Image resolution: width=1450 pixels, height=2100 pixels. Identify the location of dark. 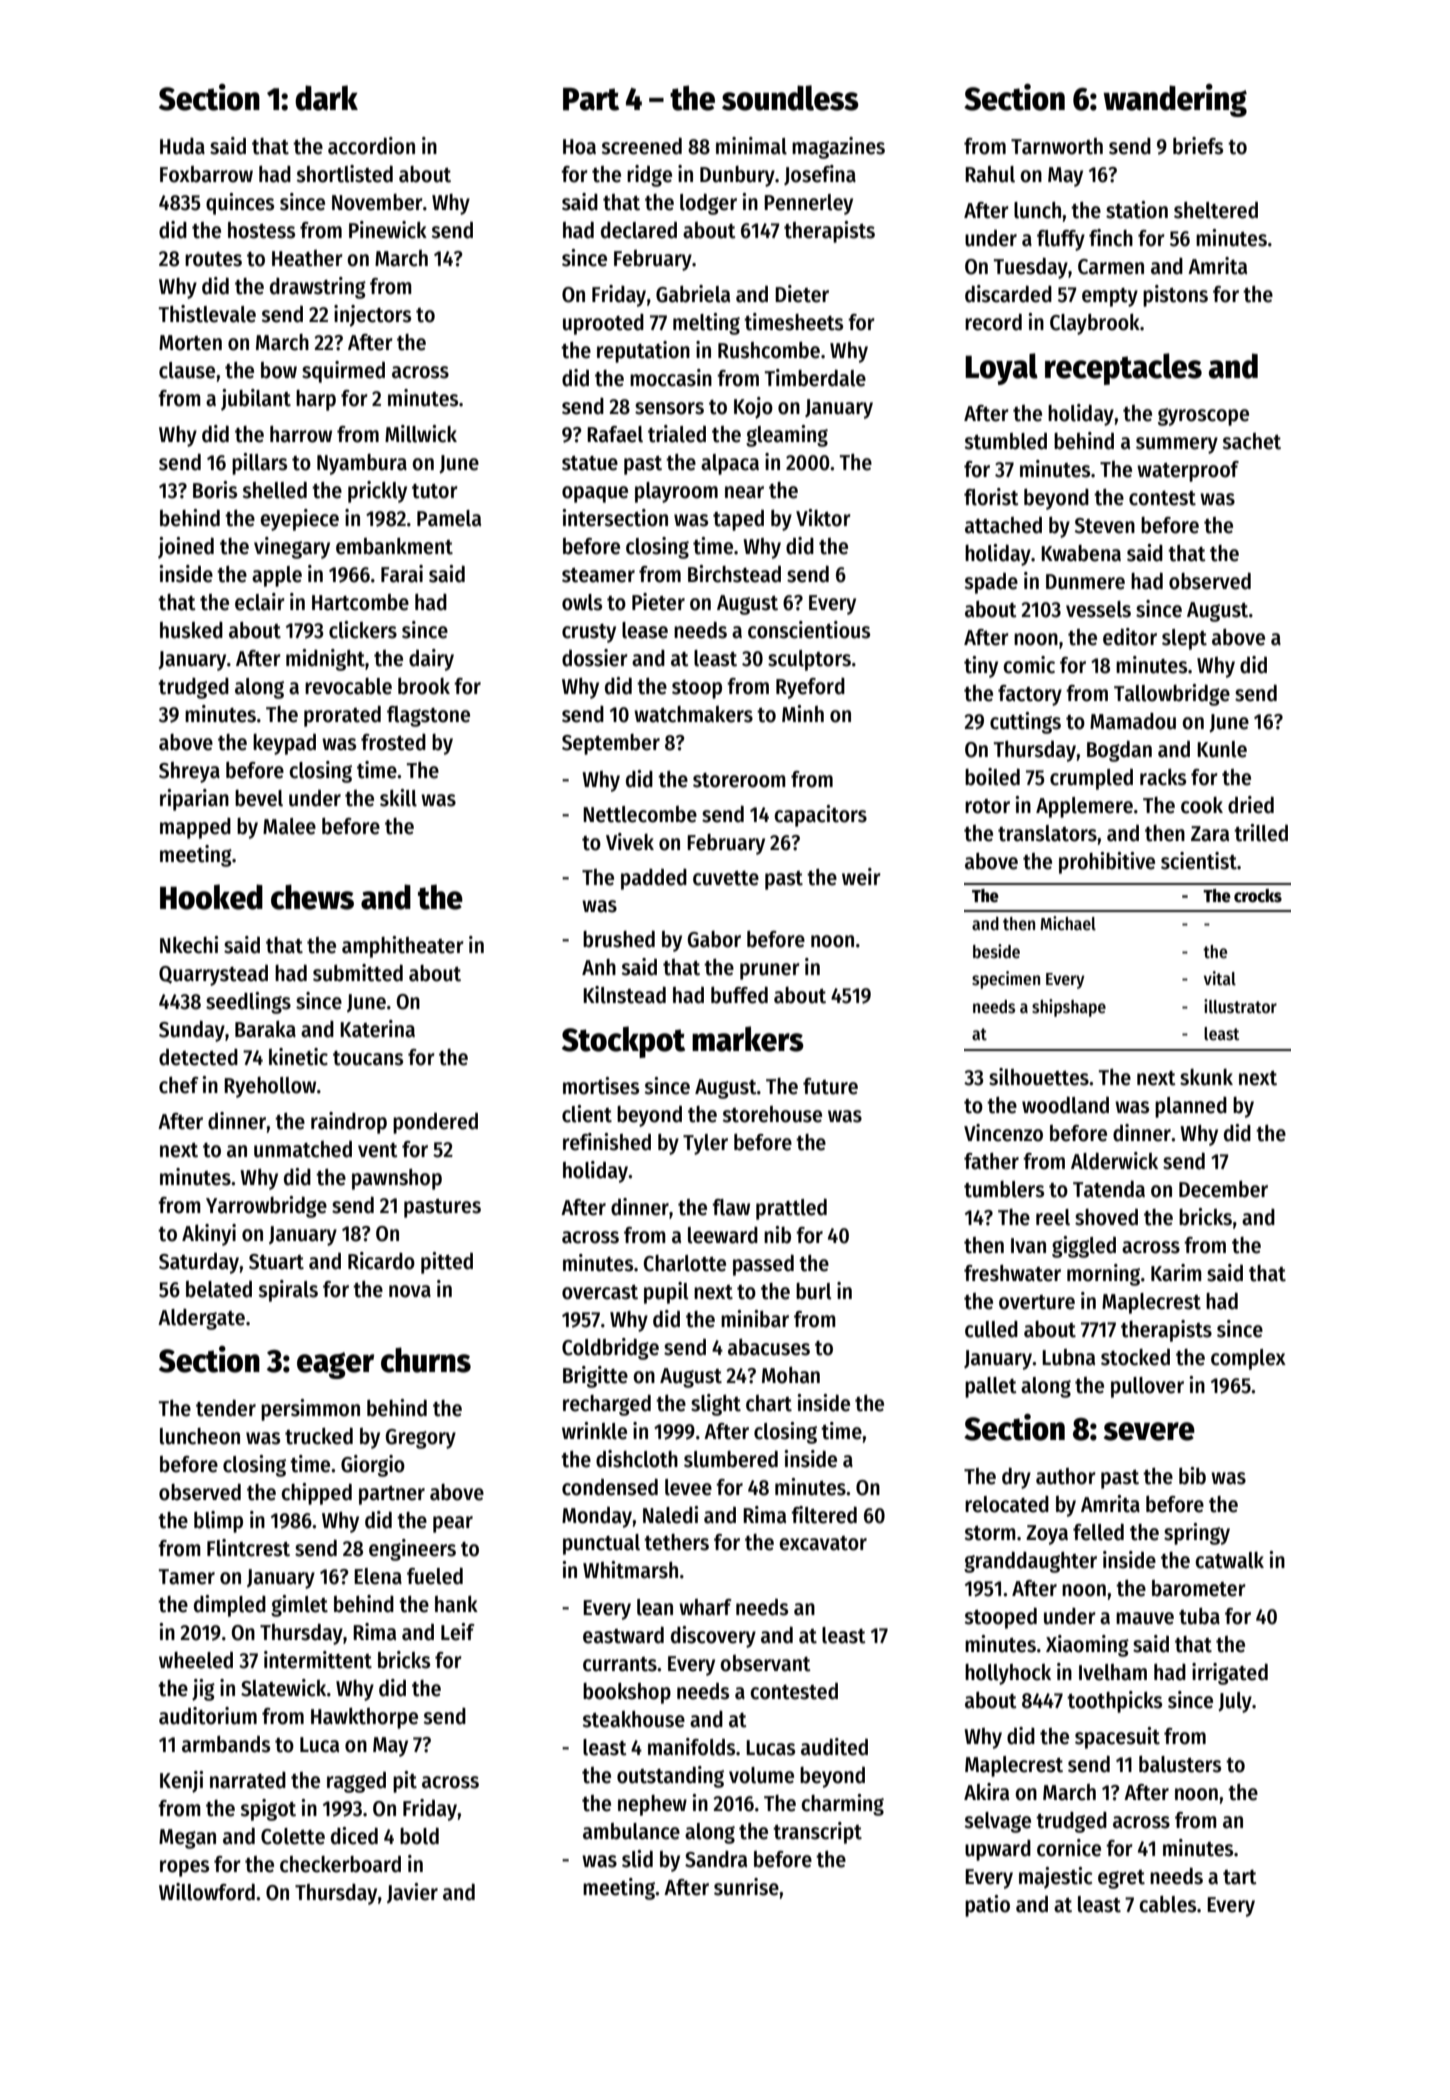
(326, 98).
